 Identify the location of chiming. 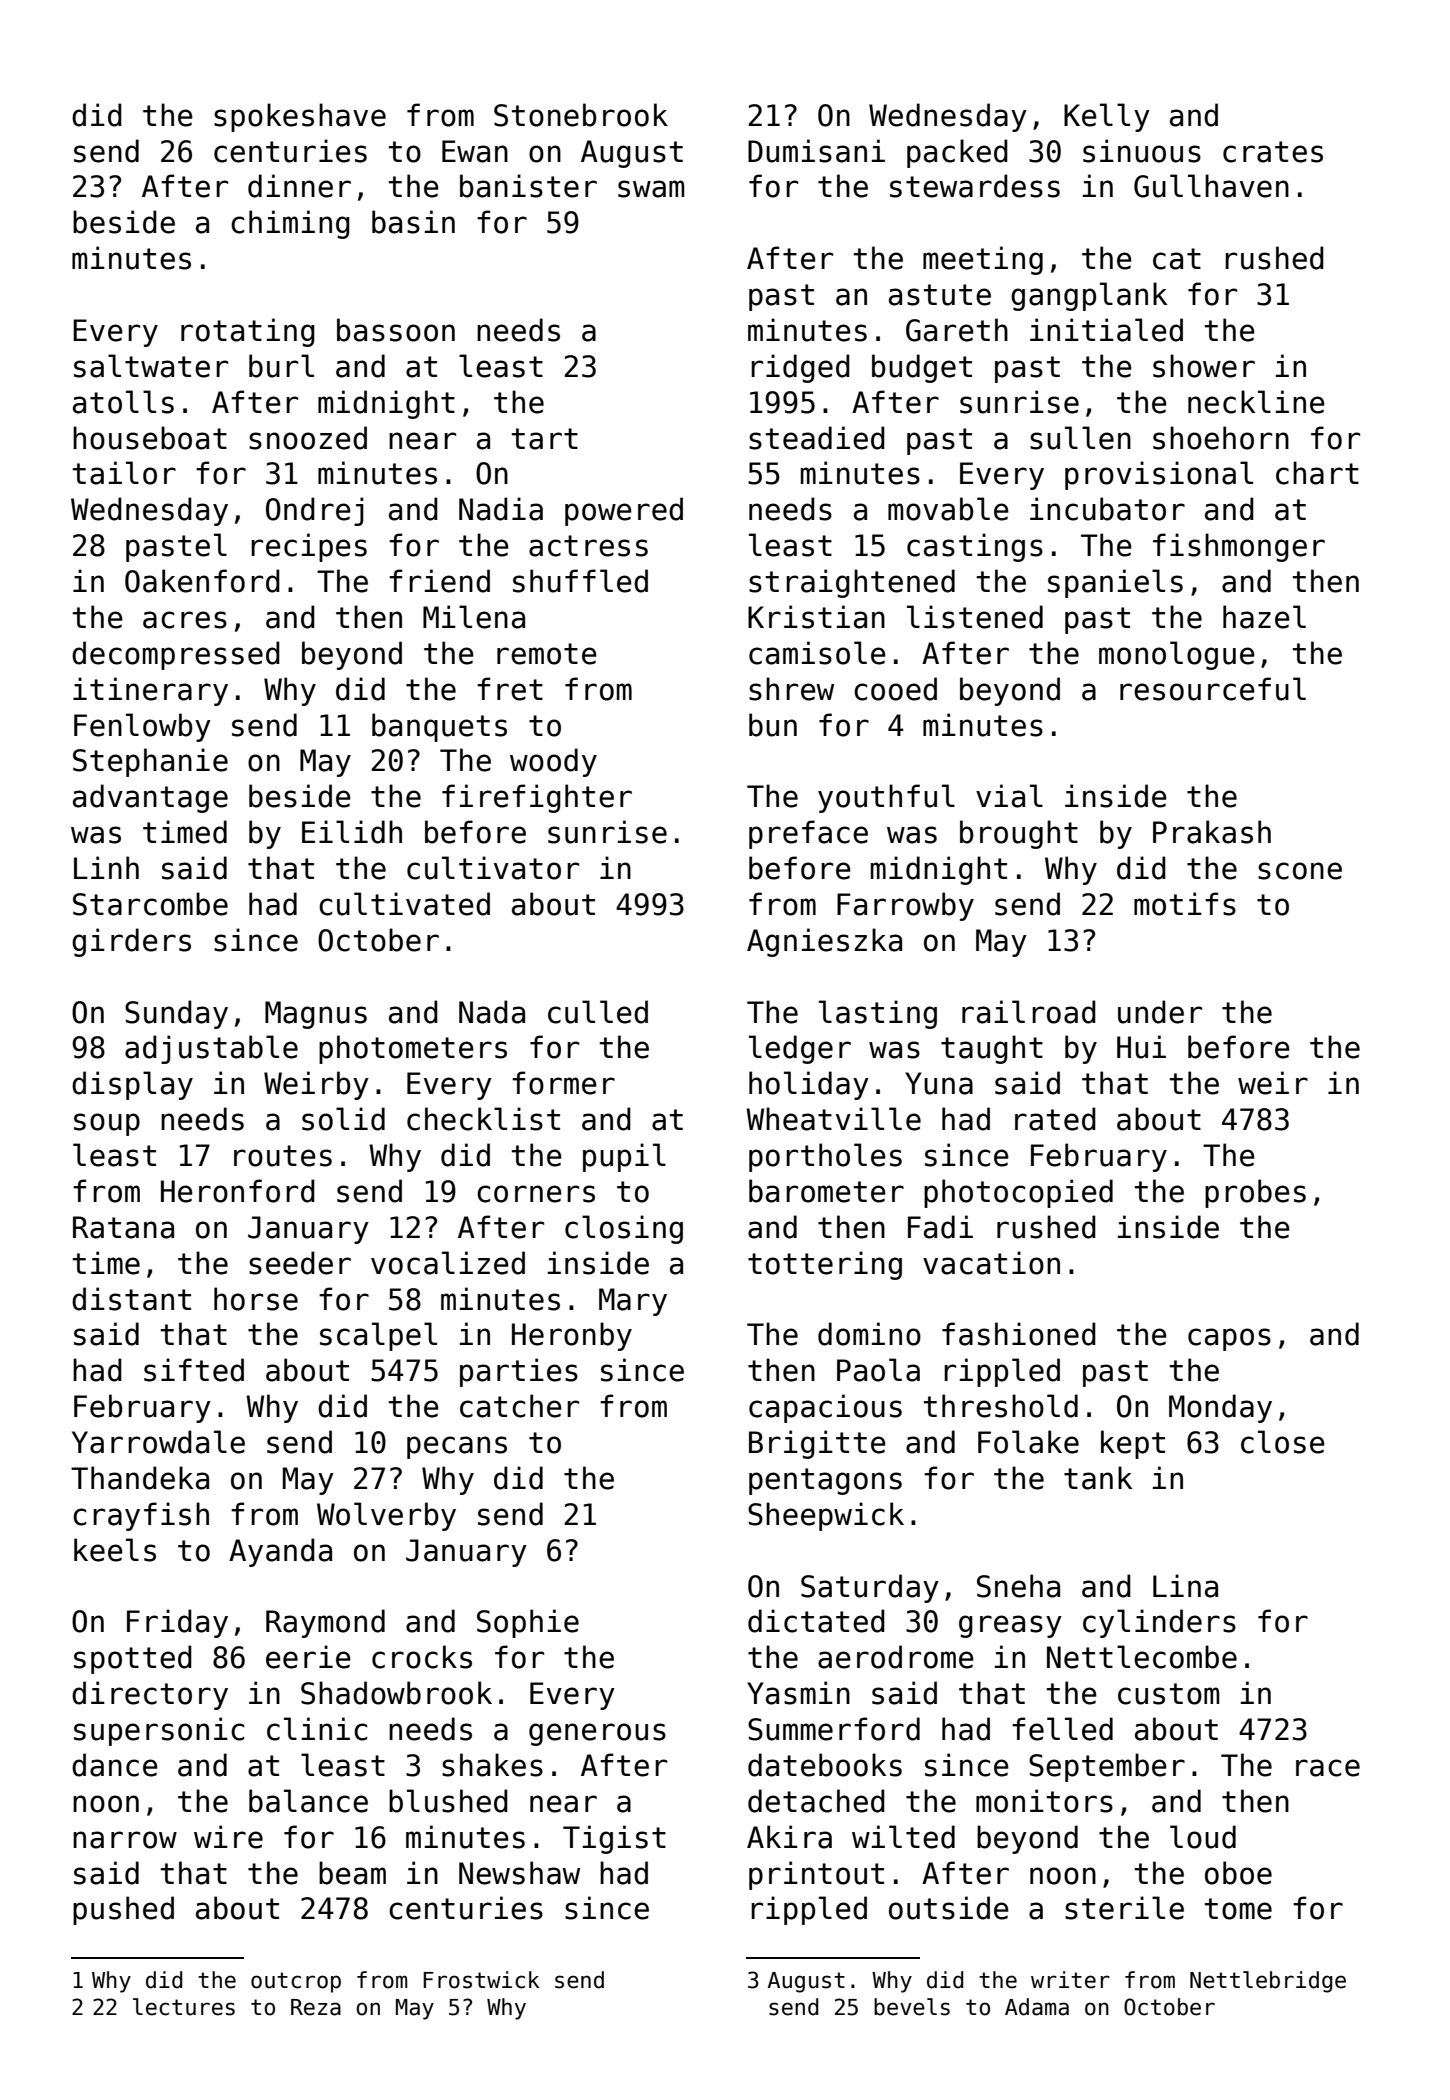
(290, 224).
